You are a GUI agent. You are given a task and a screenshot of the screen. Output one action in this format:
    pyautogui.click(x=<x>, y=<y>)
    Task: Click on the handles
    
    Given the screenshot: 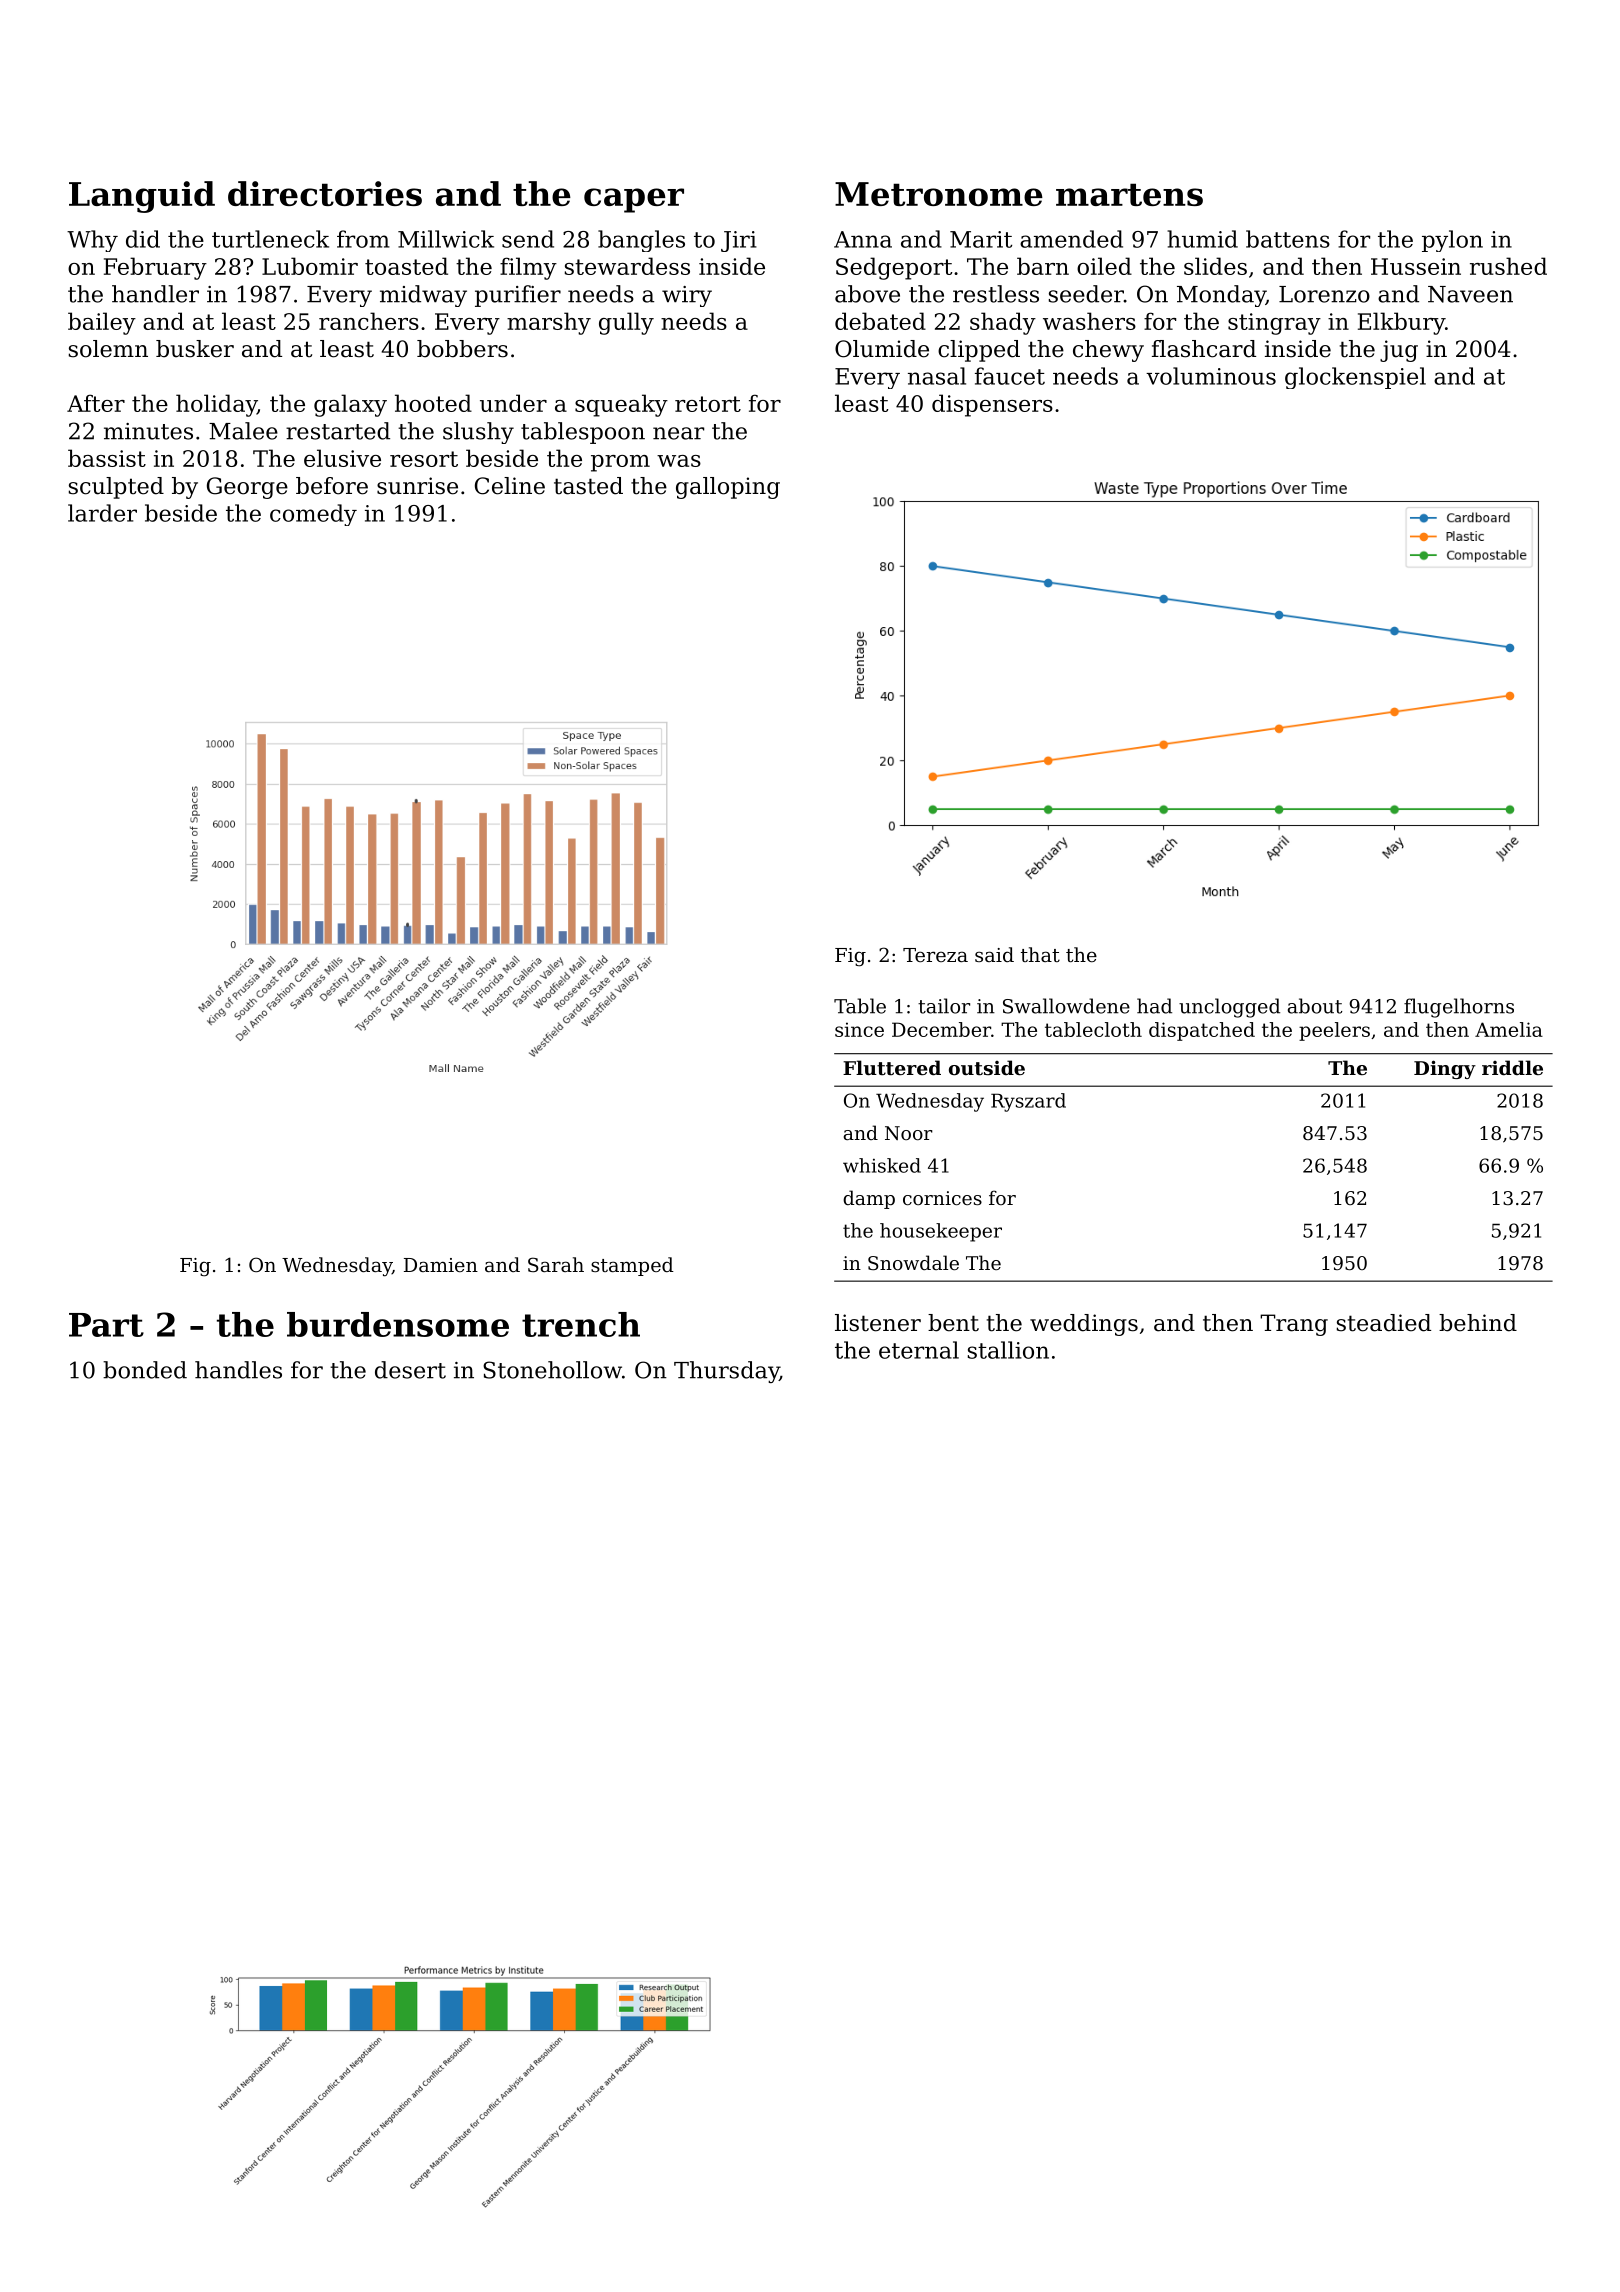 What is the action you would take?
    pyautogui.click(x=238, y=1370)
